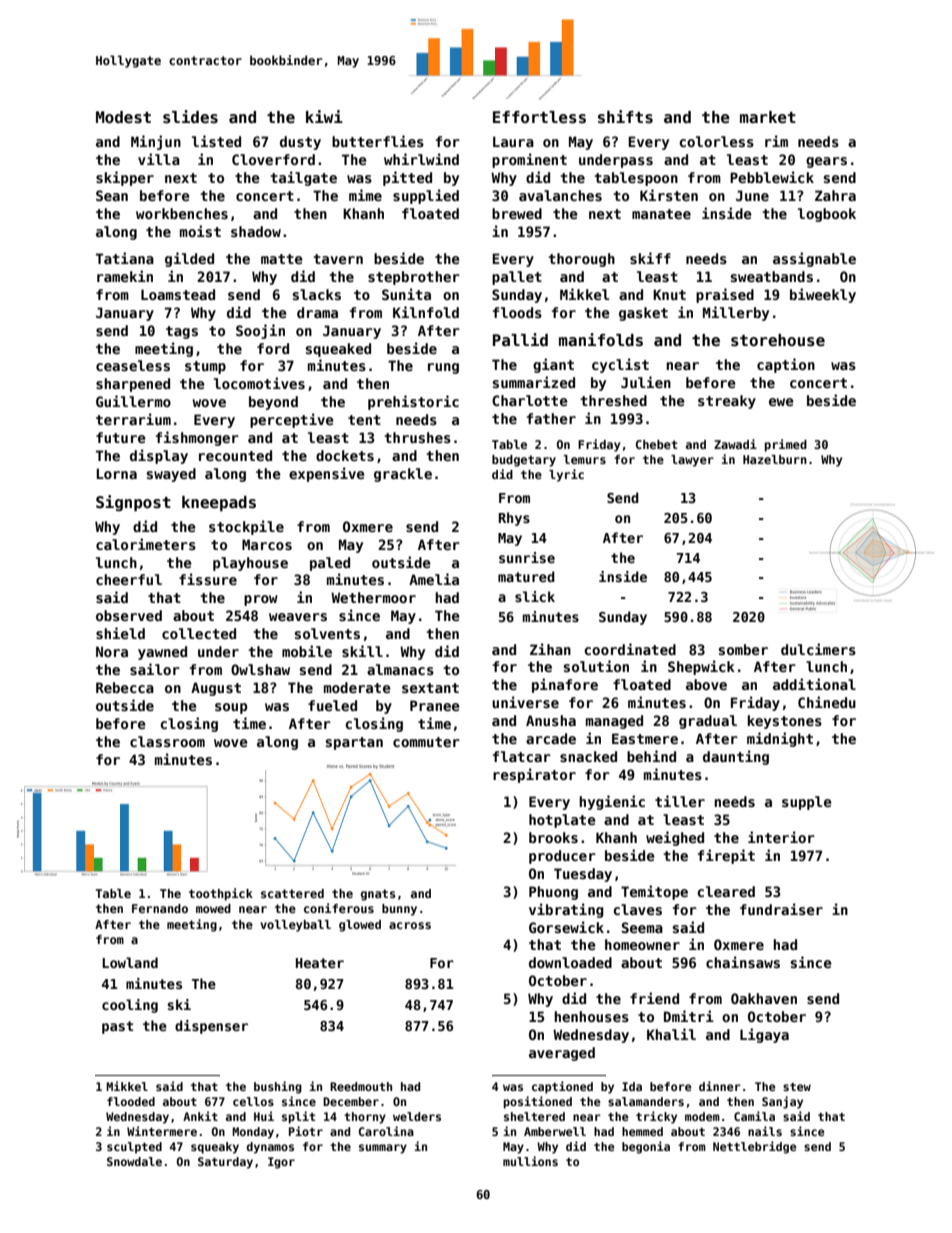 Image resolution: width=952 pixels, height=1233 pixels. Describe the element at coordinates (403, 475) in the document. I see `grackle` at that location.
